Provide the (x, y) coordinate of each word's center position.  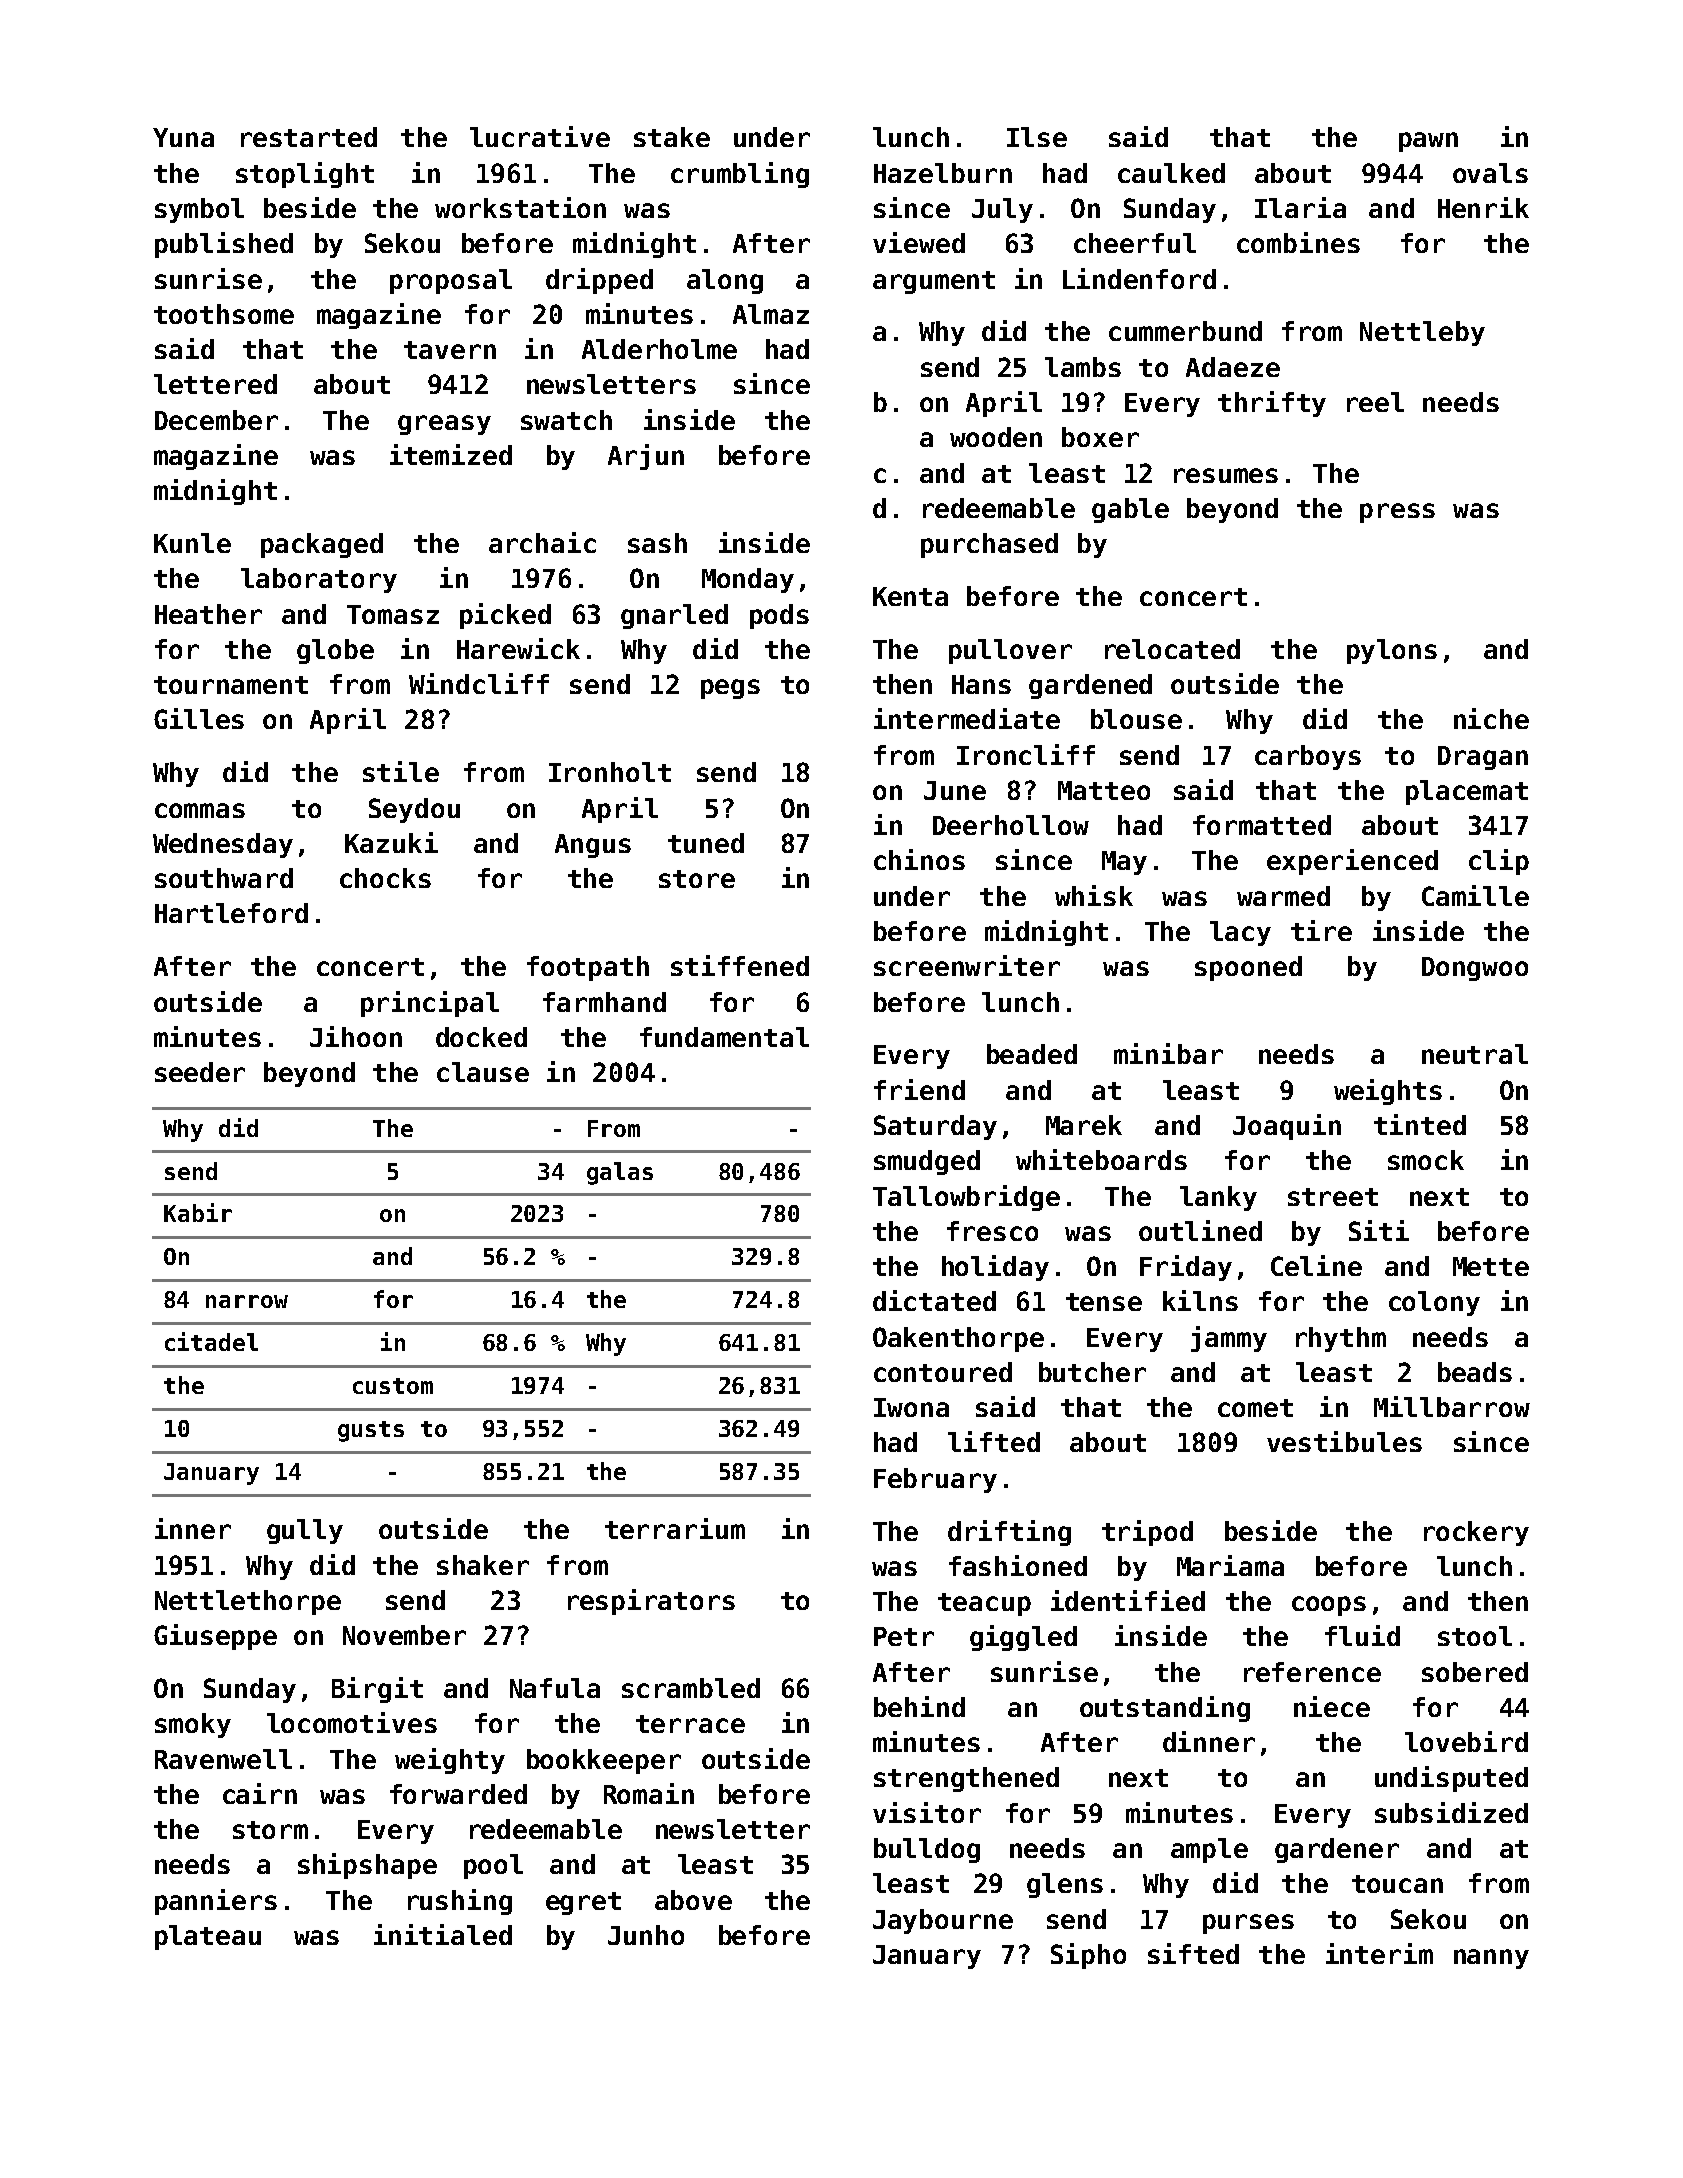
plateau (208, 1937)
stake (672, 137)
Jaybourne (943, 1921)
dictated (934, 1300)
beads (1475, 1372)
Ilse (1037, 137)
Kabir (198, 1212)
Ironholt (610, 772)
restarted (309, 137)
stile (401, 771)
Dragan (1483, 758)
